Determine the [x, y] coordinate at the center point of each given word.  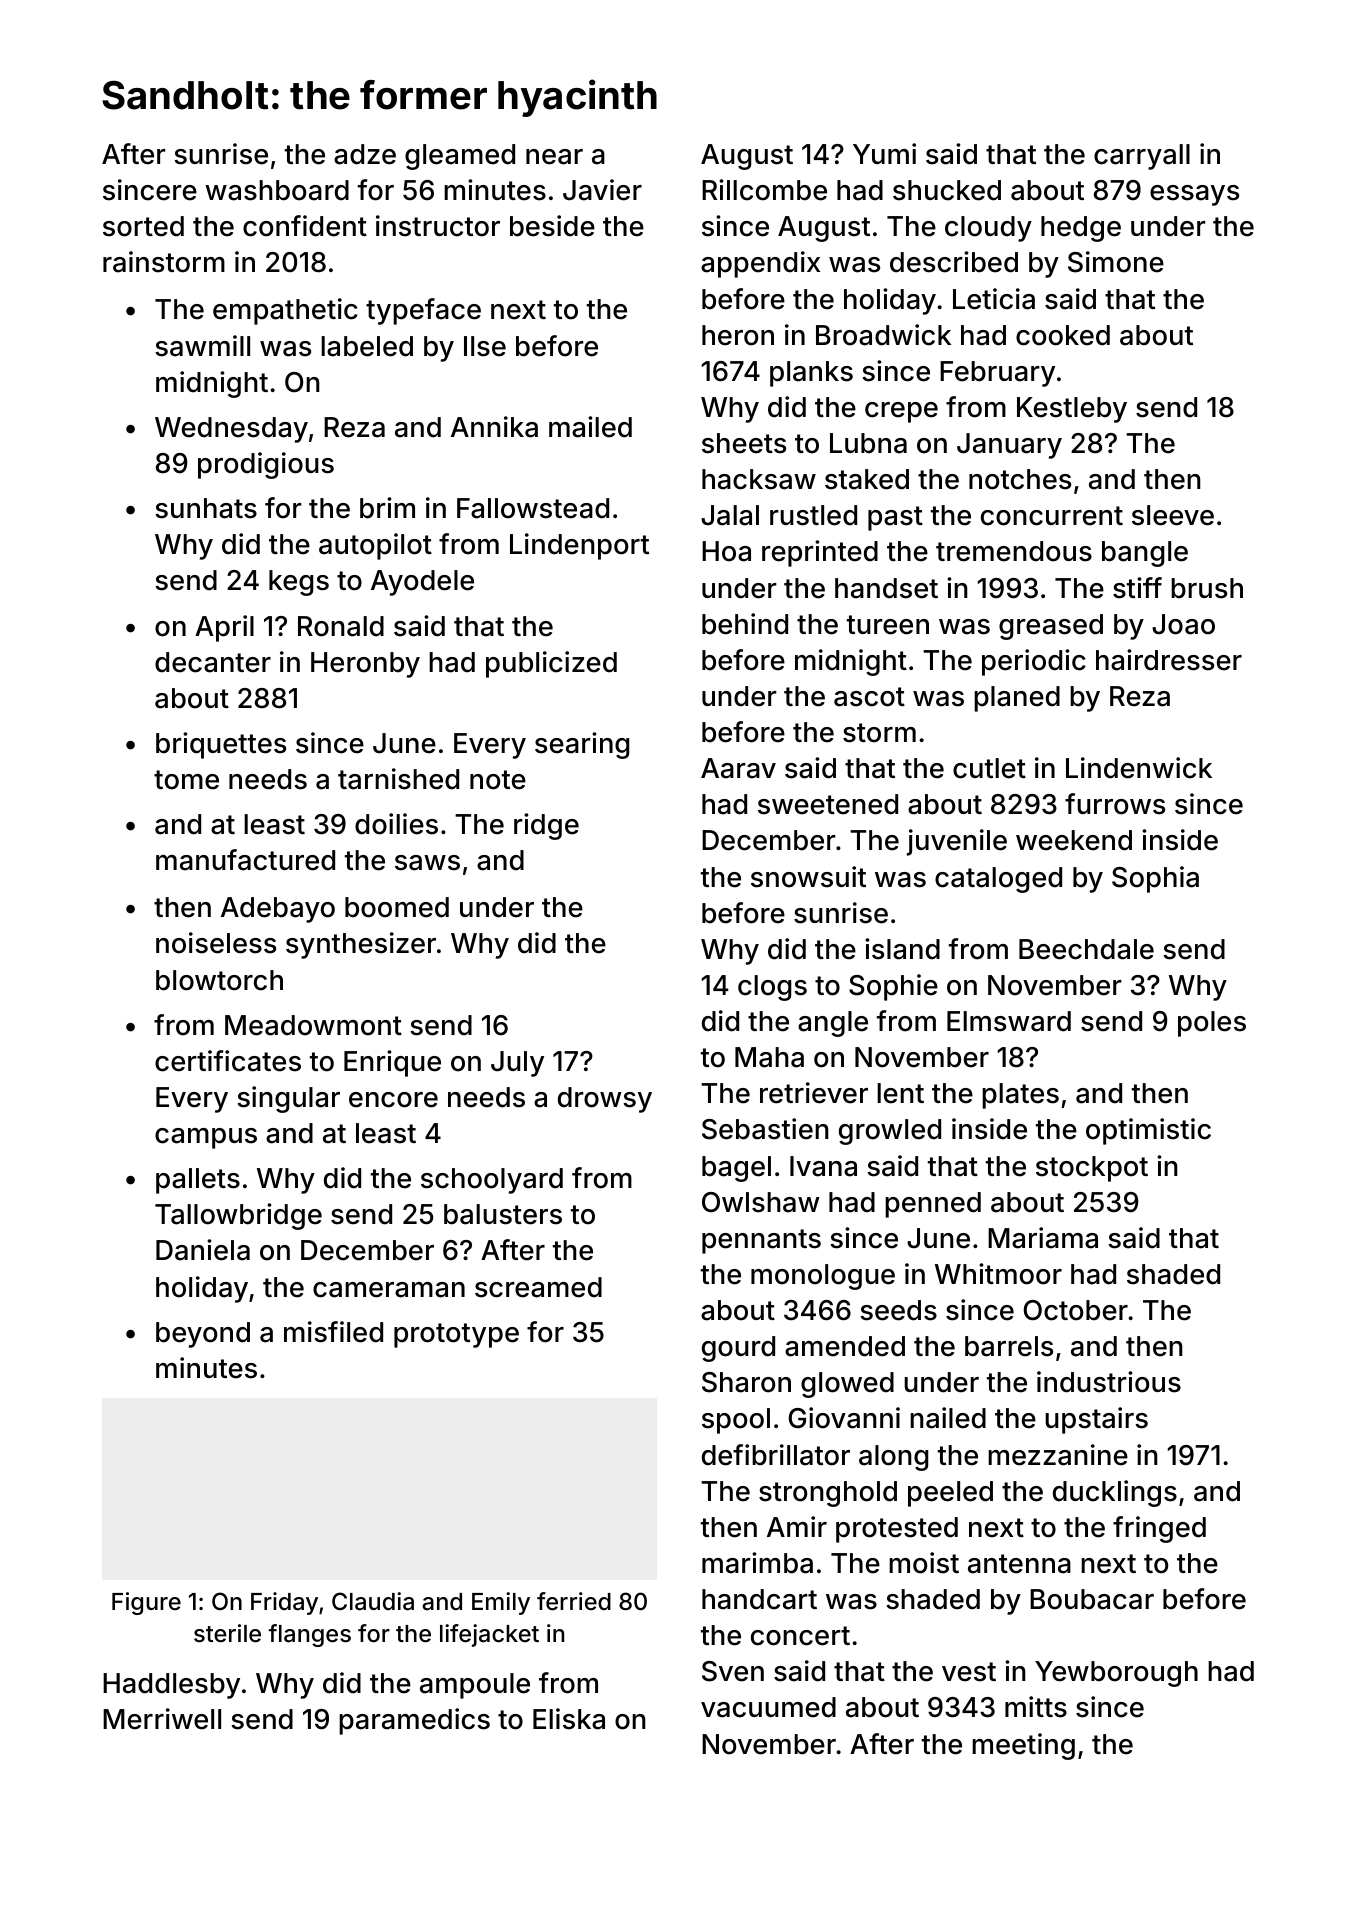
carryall [1142, 157]
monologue [823, 1277]
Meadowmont [313, 1025]
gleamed [460, 157]
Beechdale [1086, 949]
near [554, 157]
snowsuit [808, 877]
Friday [284, 1603]
